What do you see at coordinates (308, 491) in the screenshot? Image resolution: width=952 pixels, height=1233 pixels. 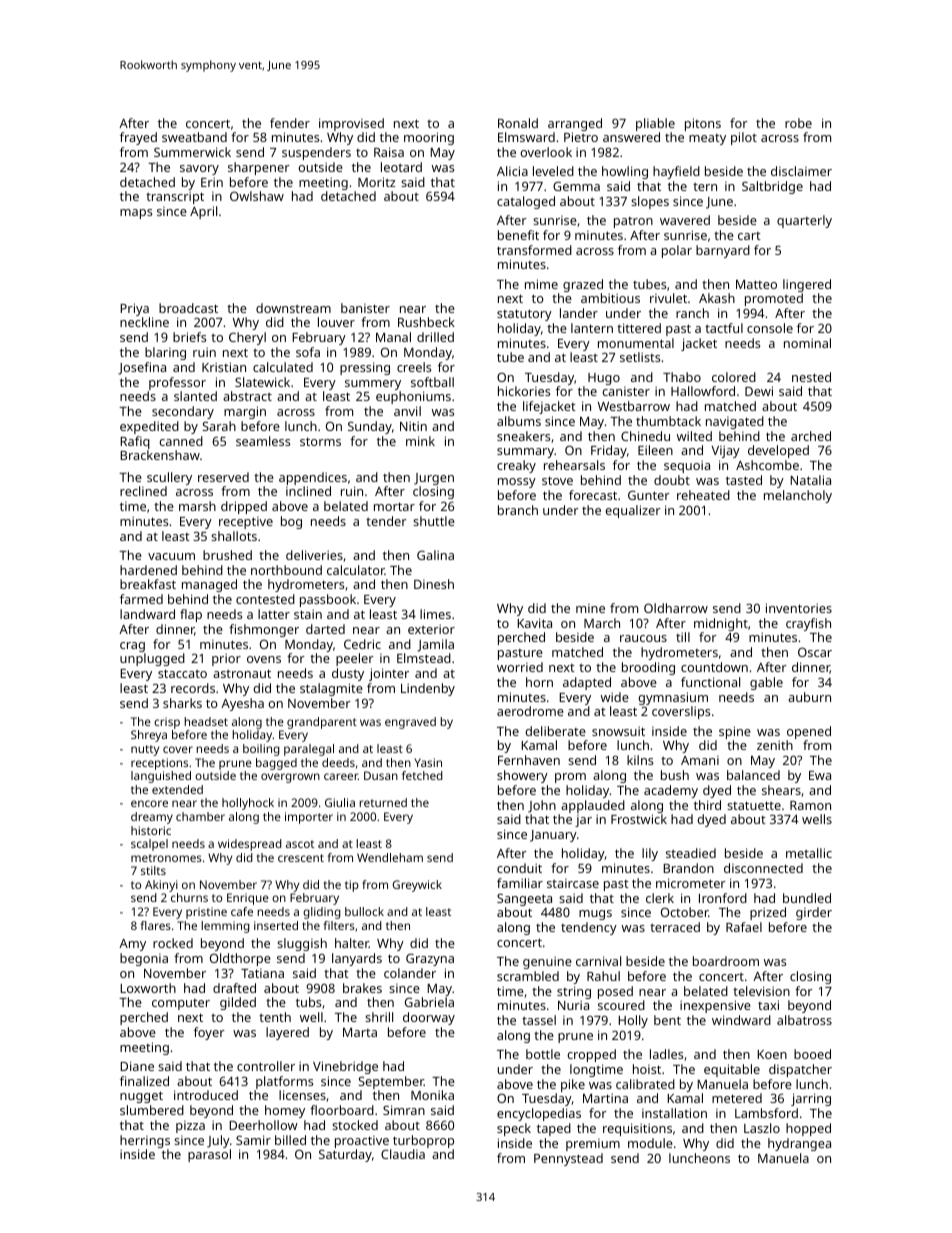 I see `inclined` at bounding box center [308, 491].
